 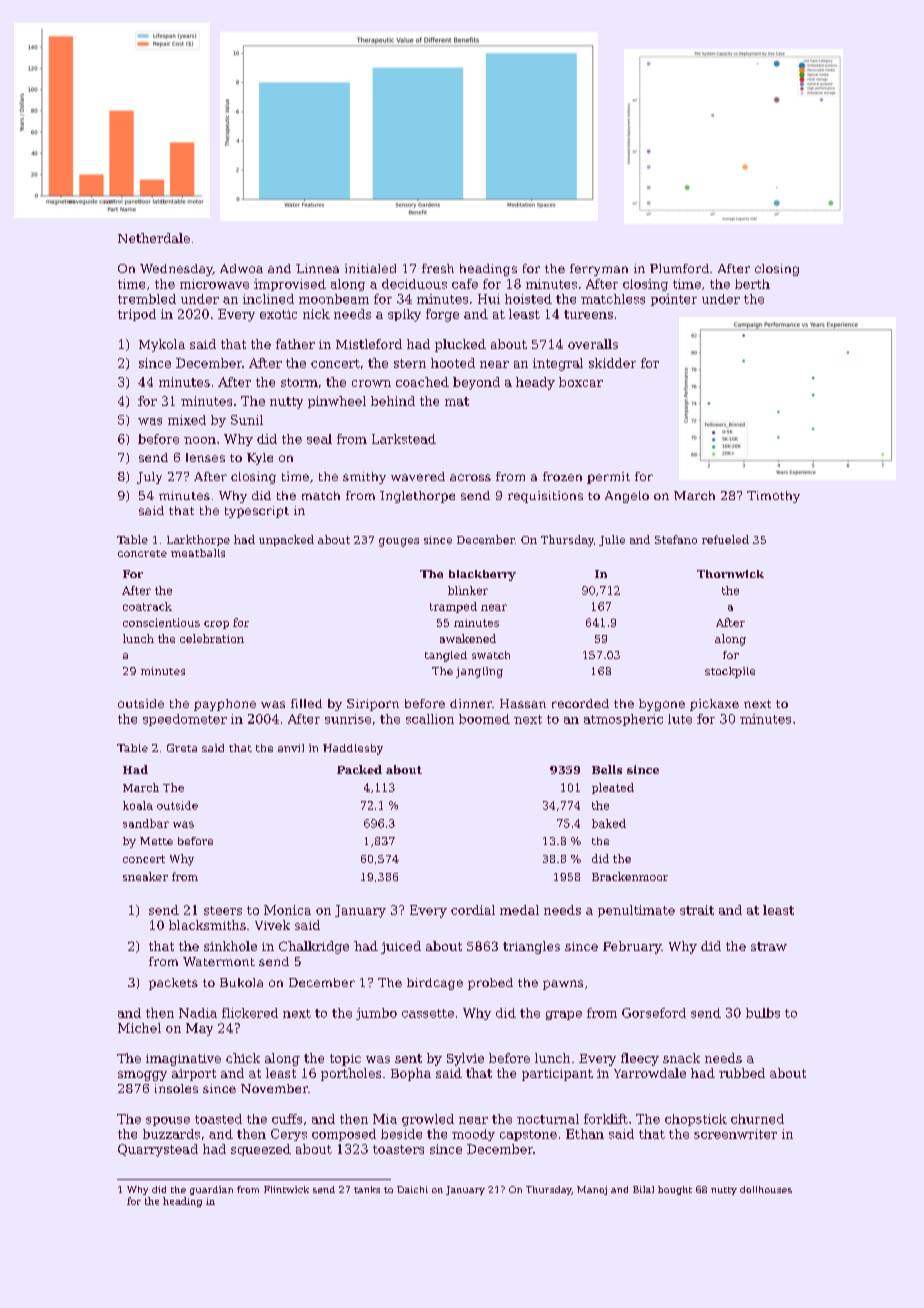 I want to click on mixed, so click(x=187, y=420).
